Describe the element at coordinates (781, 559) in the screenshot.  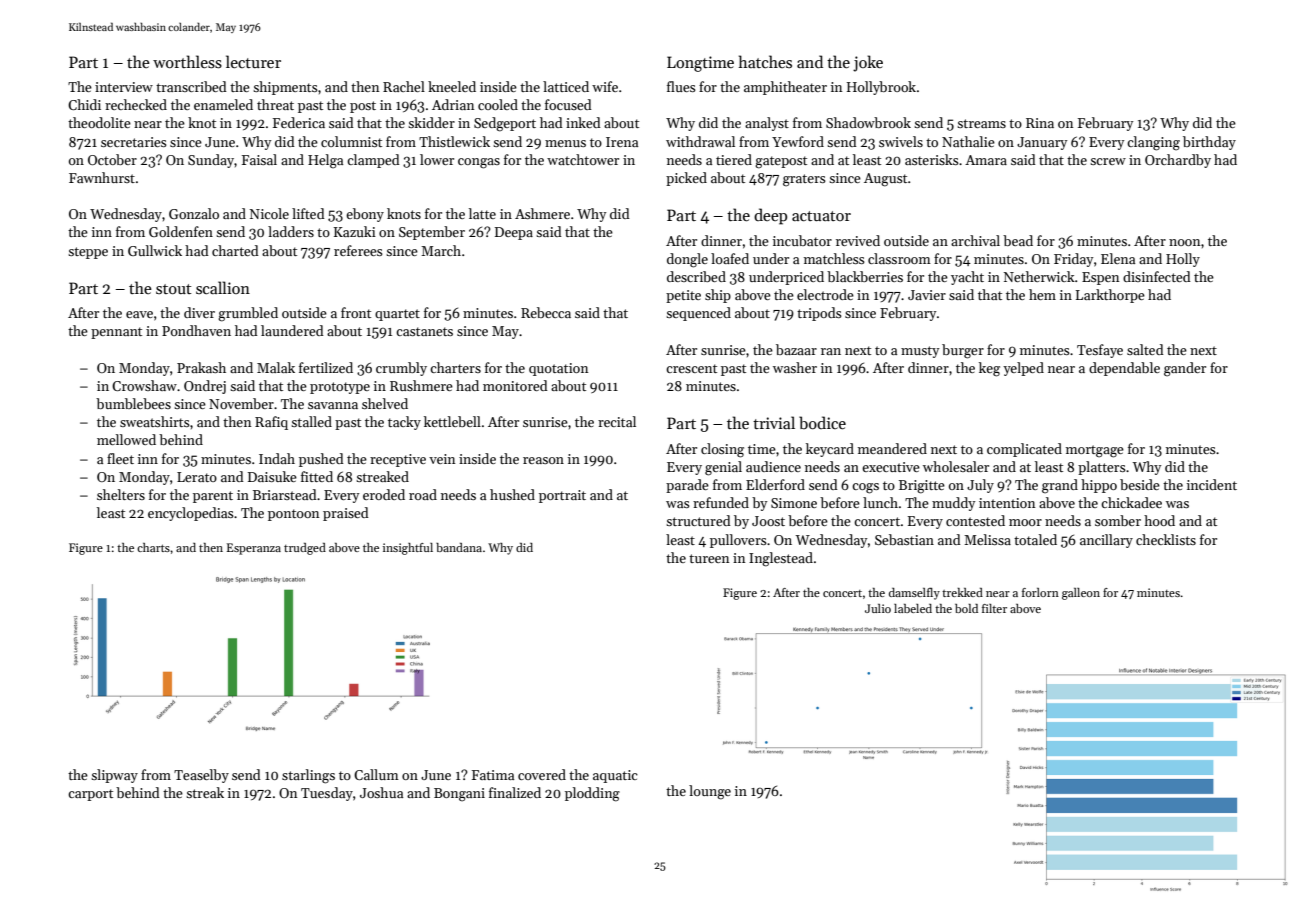
I see `Inglestead` at that location.
